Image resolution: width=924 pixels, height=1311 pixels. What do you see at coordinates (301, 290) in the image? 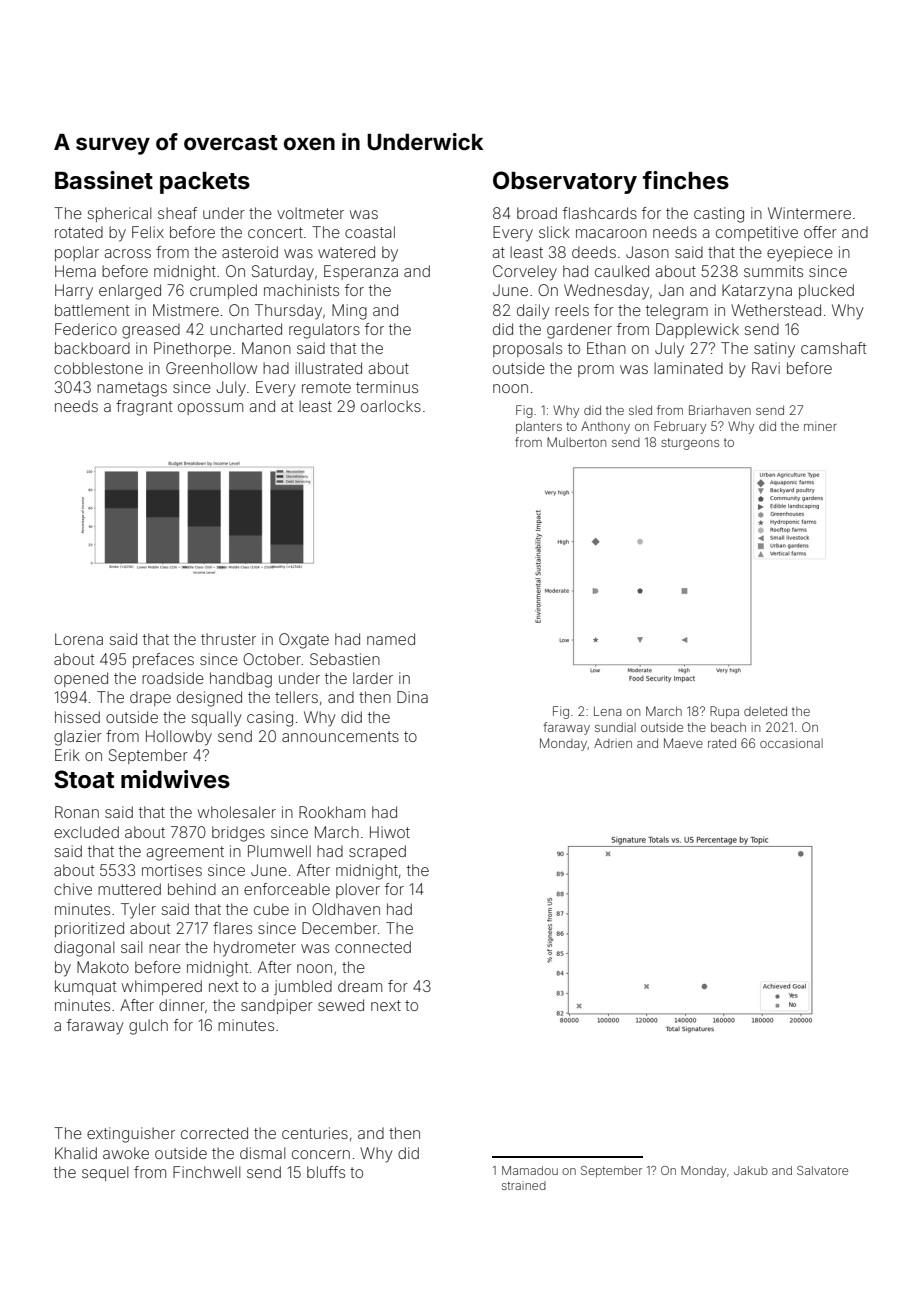
I see `machinists` at bounding box center [301, 290].
